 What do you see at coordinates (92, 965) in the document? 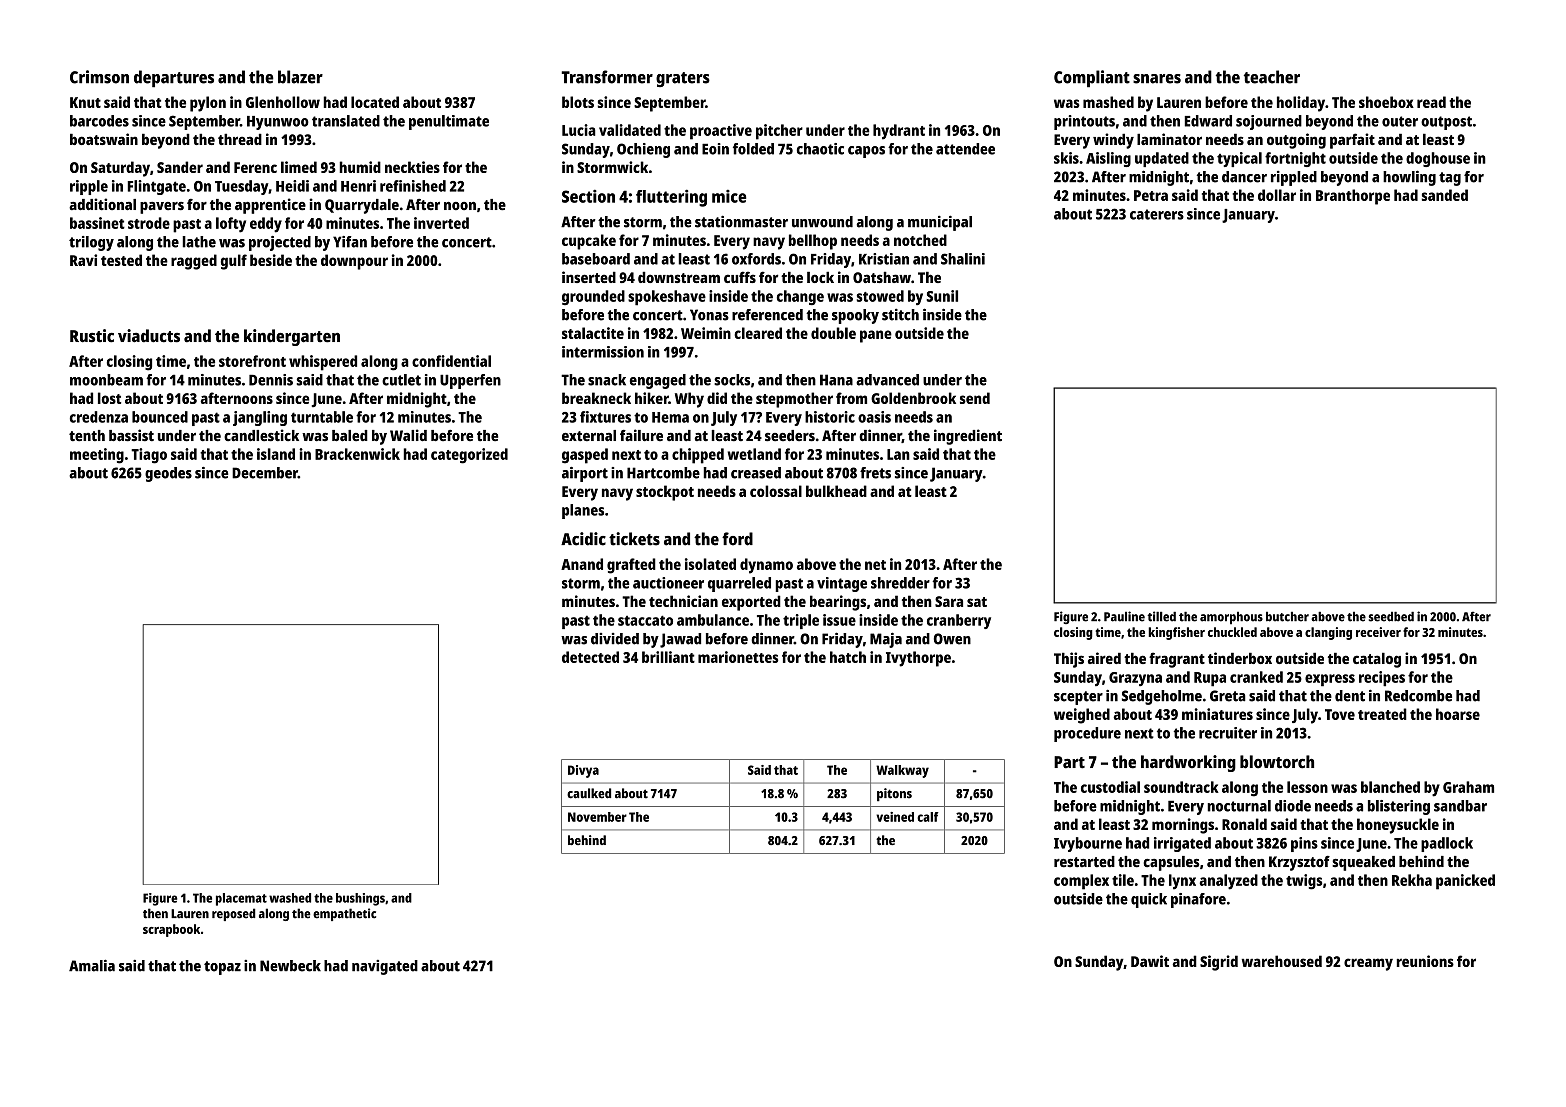
I see `Amalia` at bounding box center [92, 965].
